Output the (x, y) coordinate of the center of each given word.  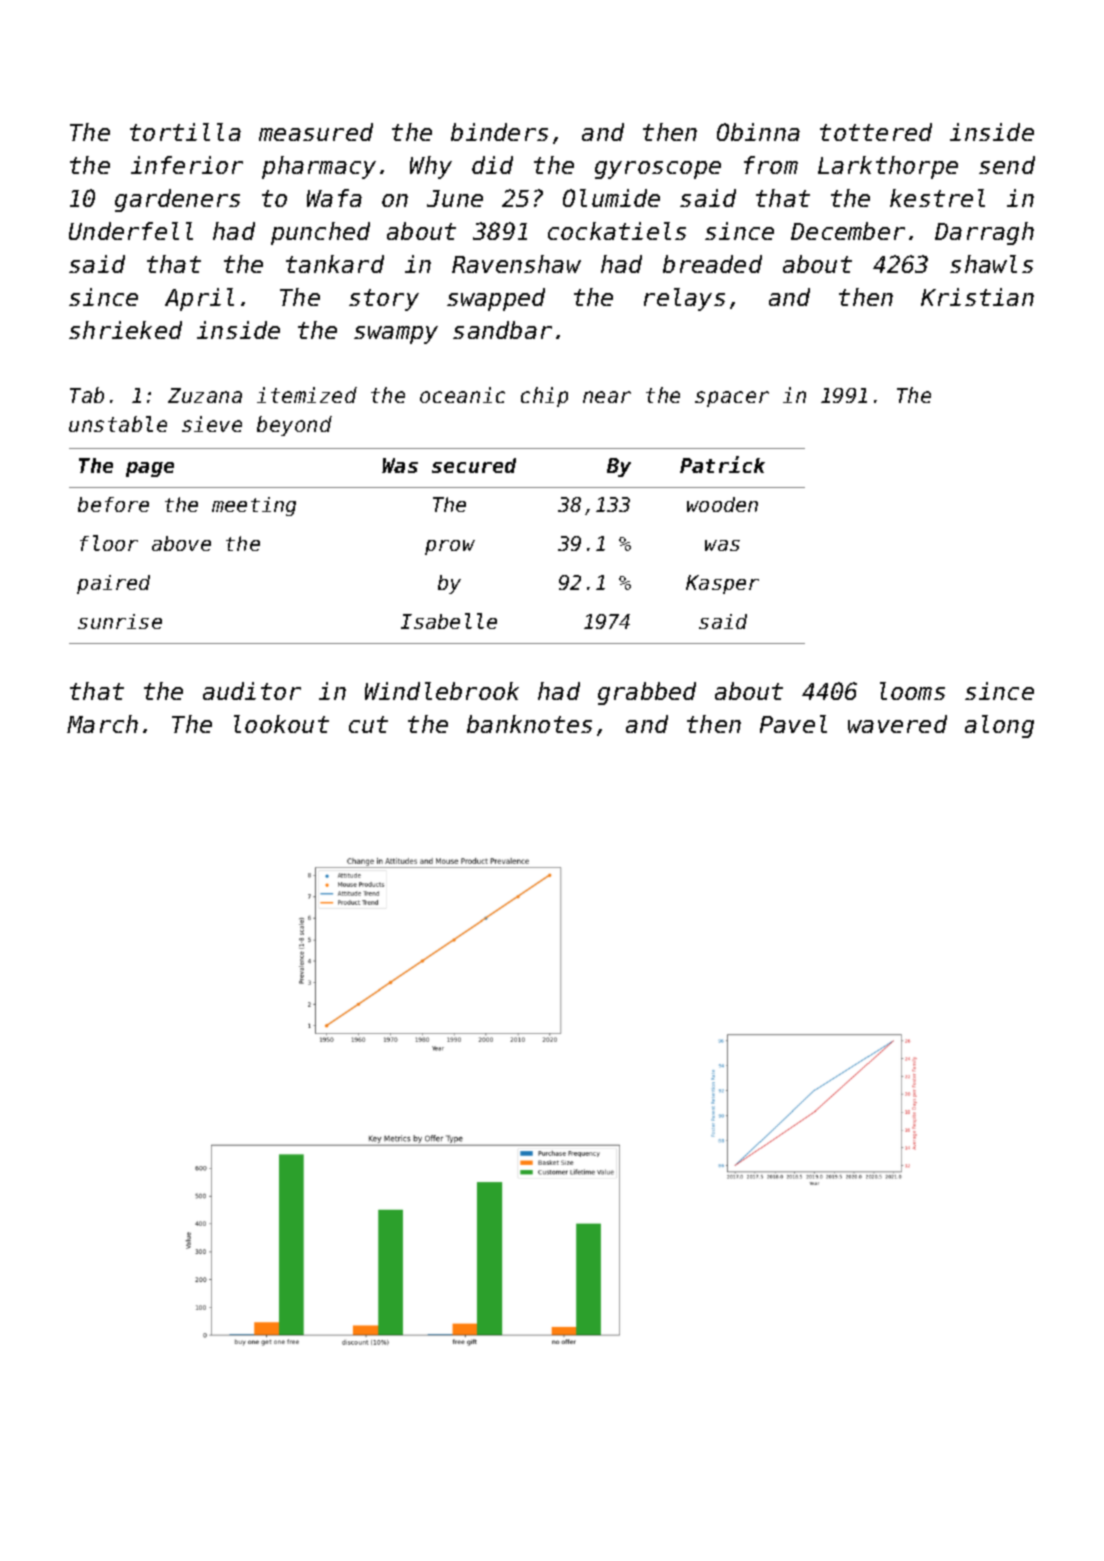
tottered (876, 132)
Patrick (722, 464)
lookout (281, 724)
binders (499, 132)
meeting (254, 506)
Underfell (131, 231)
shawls (991, 264)
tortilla (185, 132)
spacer (732, 399)
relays (684, 299)
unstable (118, 424)
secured (474, 465)
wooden (722, 504)
